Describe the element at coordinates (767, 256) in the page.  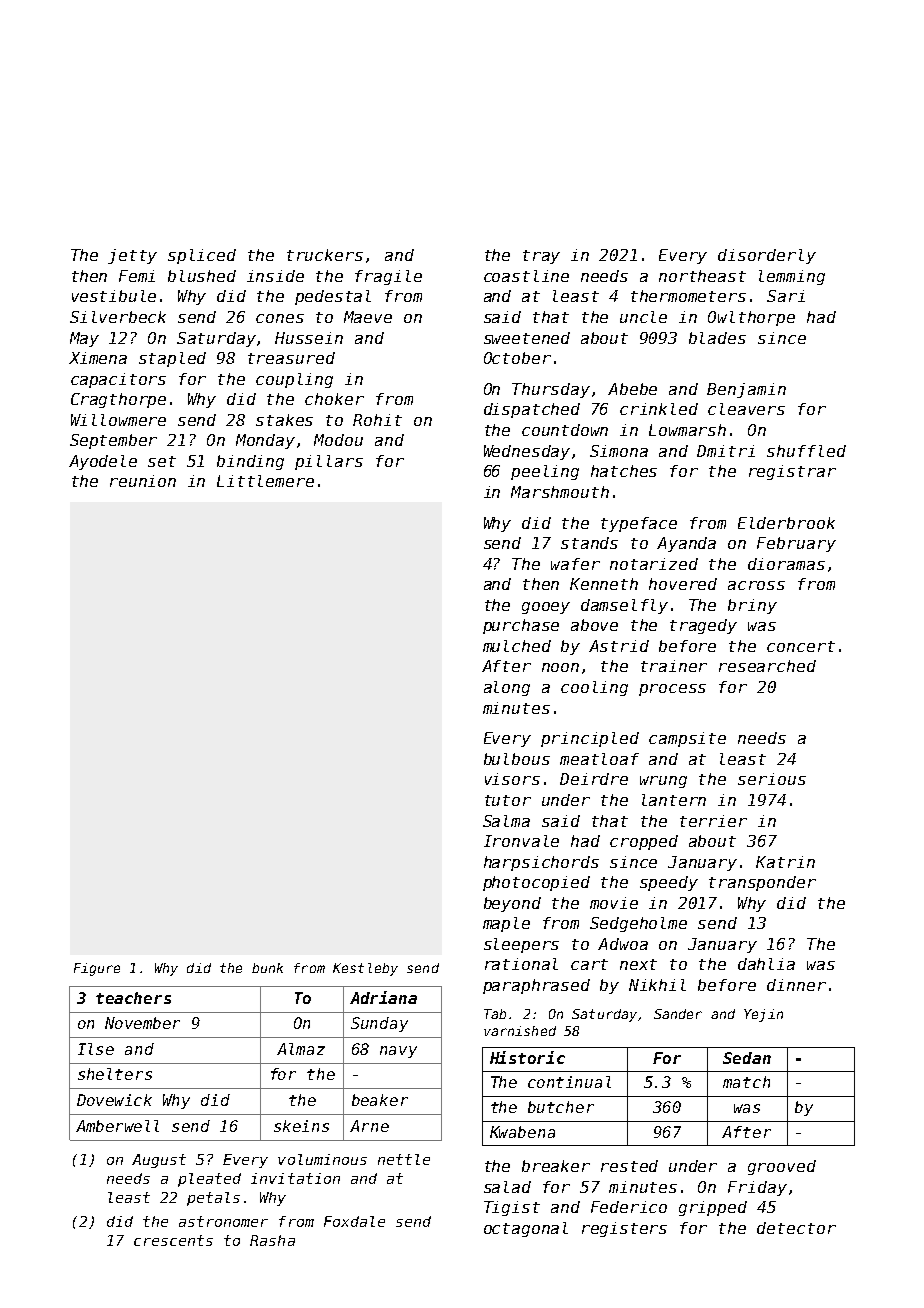
I see `disorderly` at that location.
